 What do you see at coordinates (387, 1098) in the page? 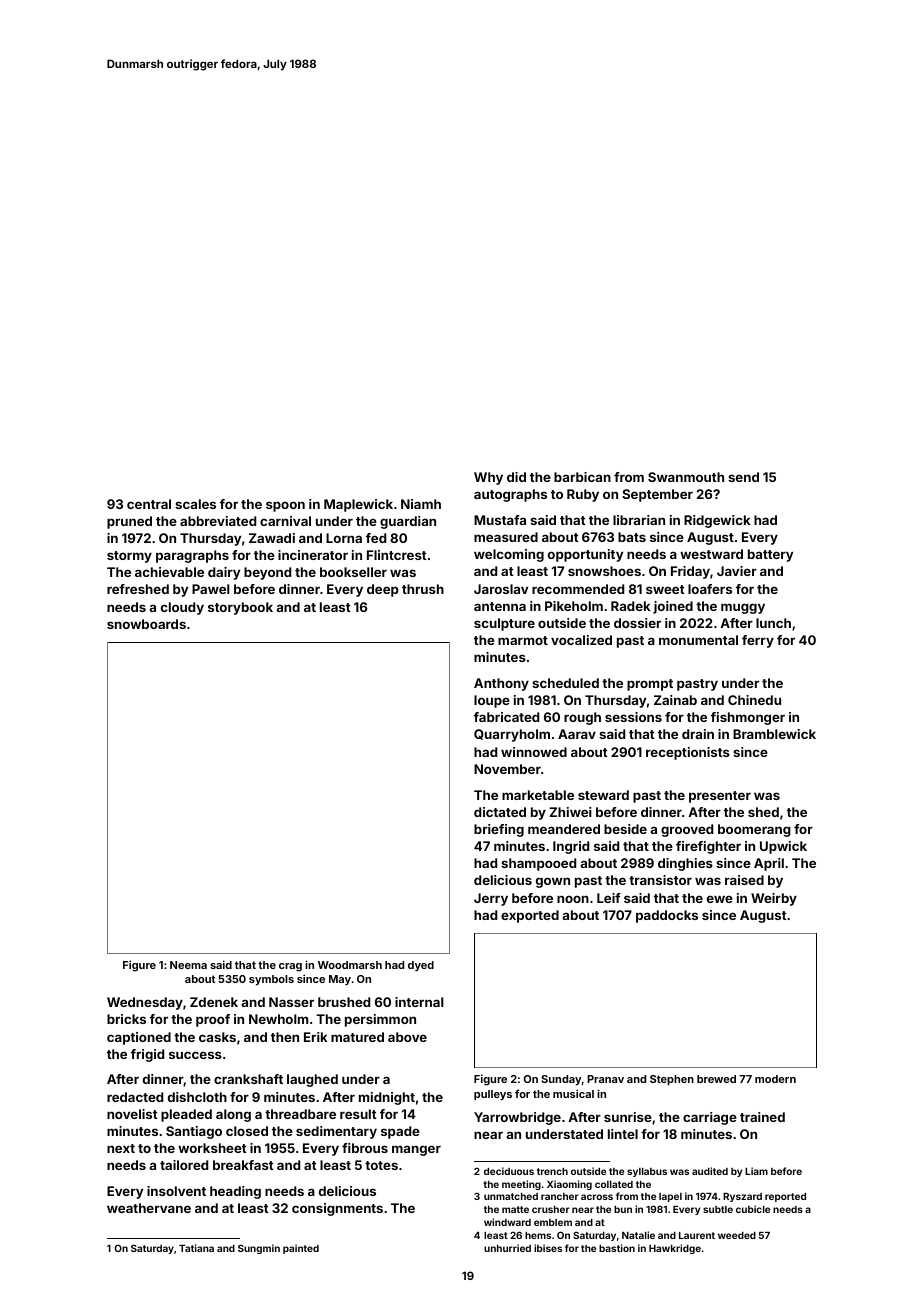
I see `midnight` at bounding box center [387, 1098].
